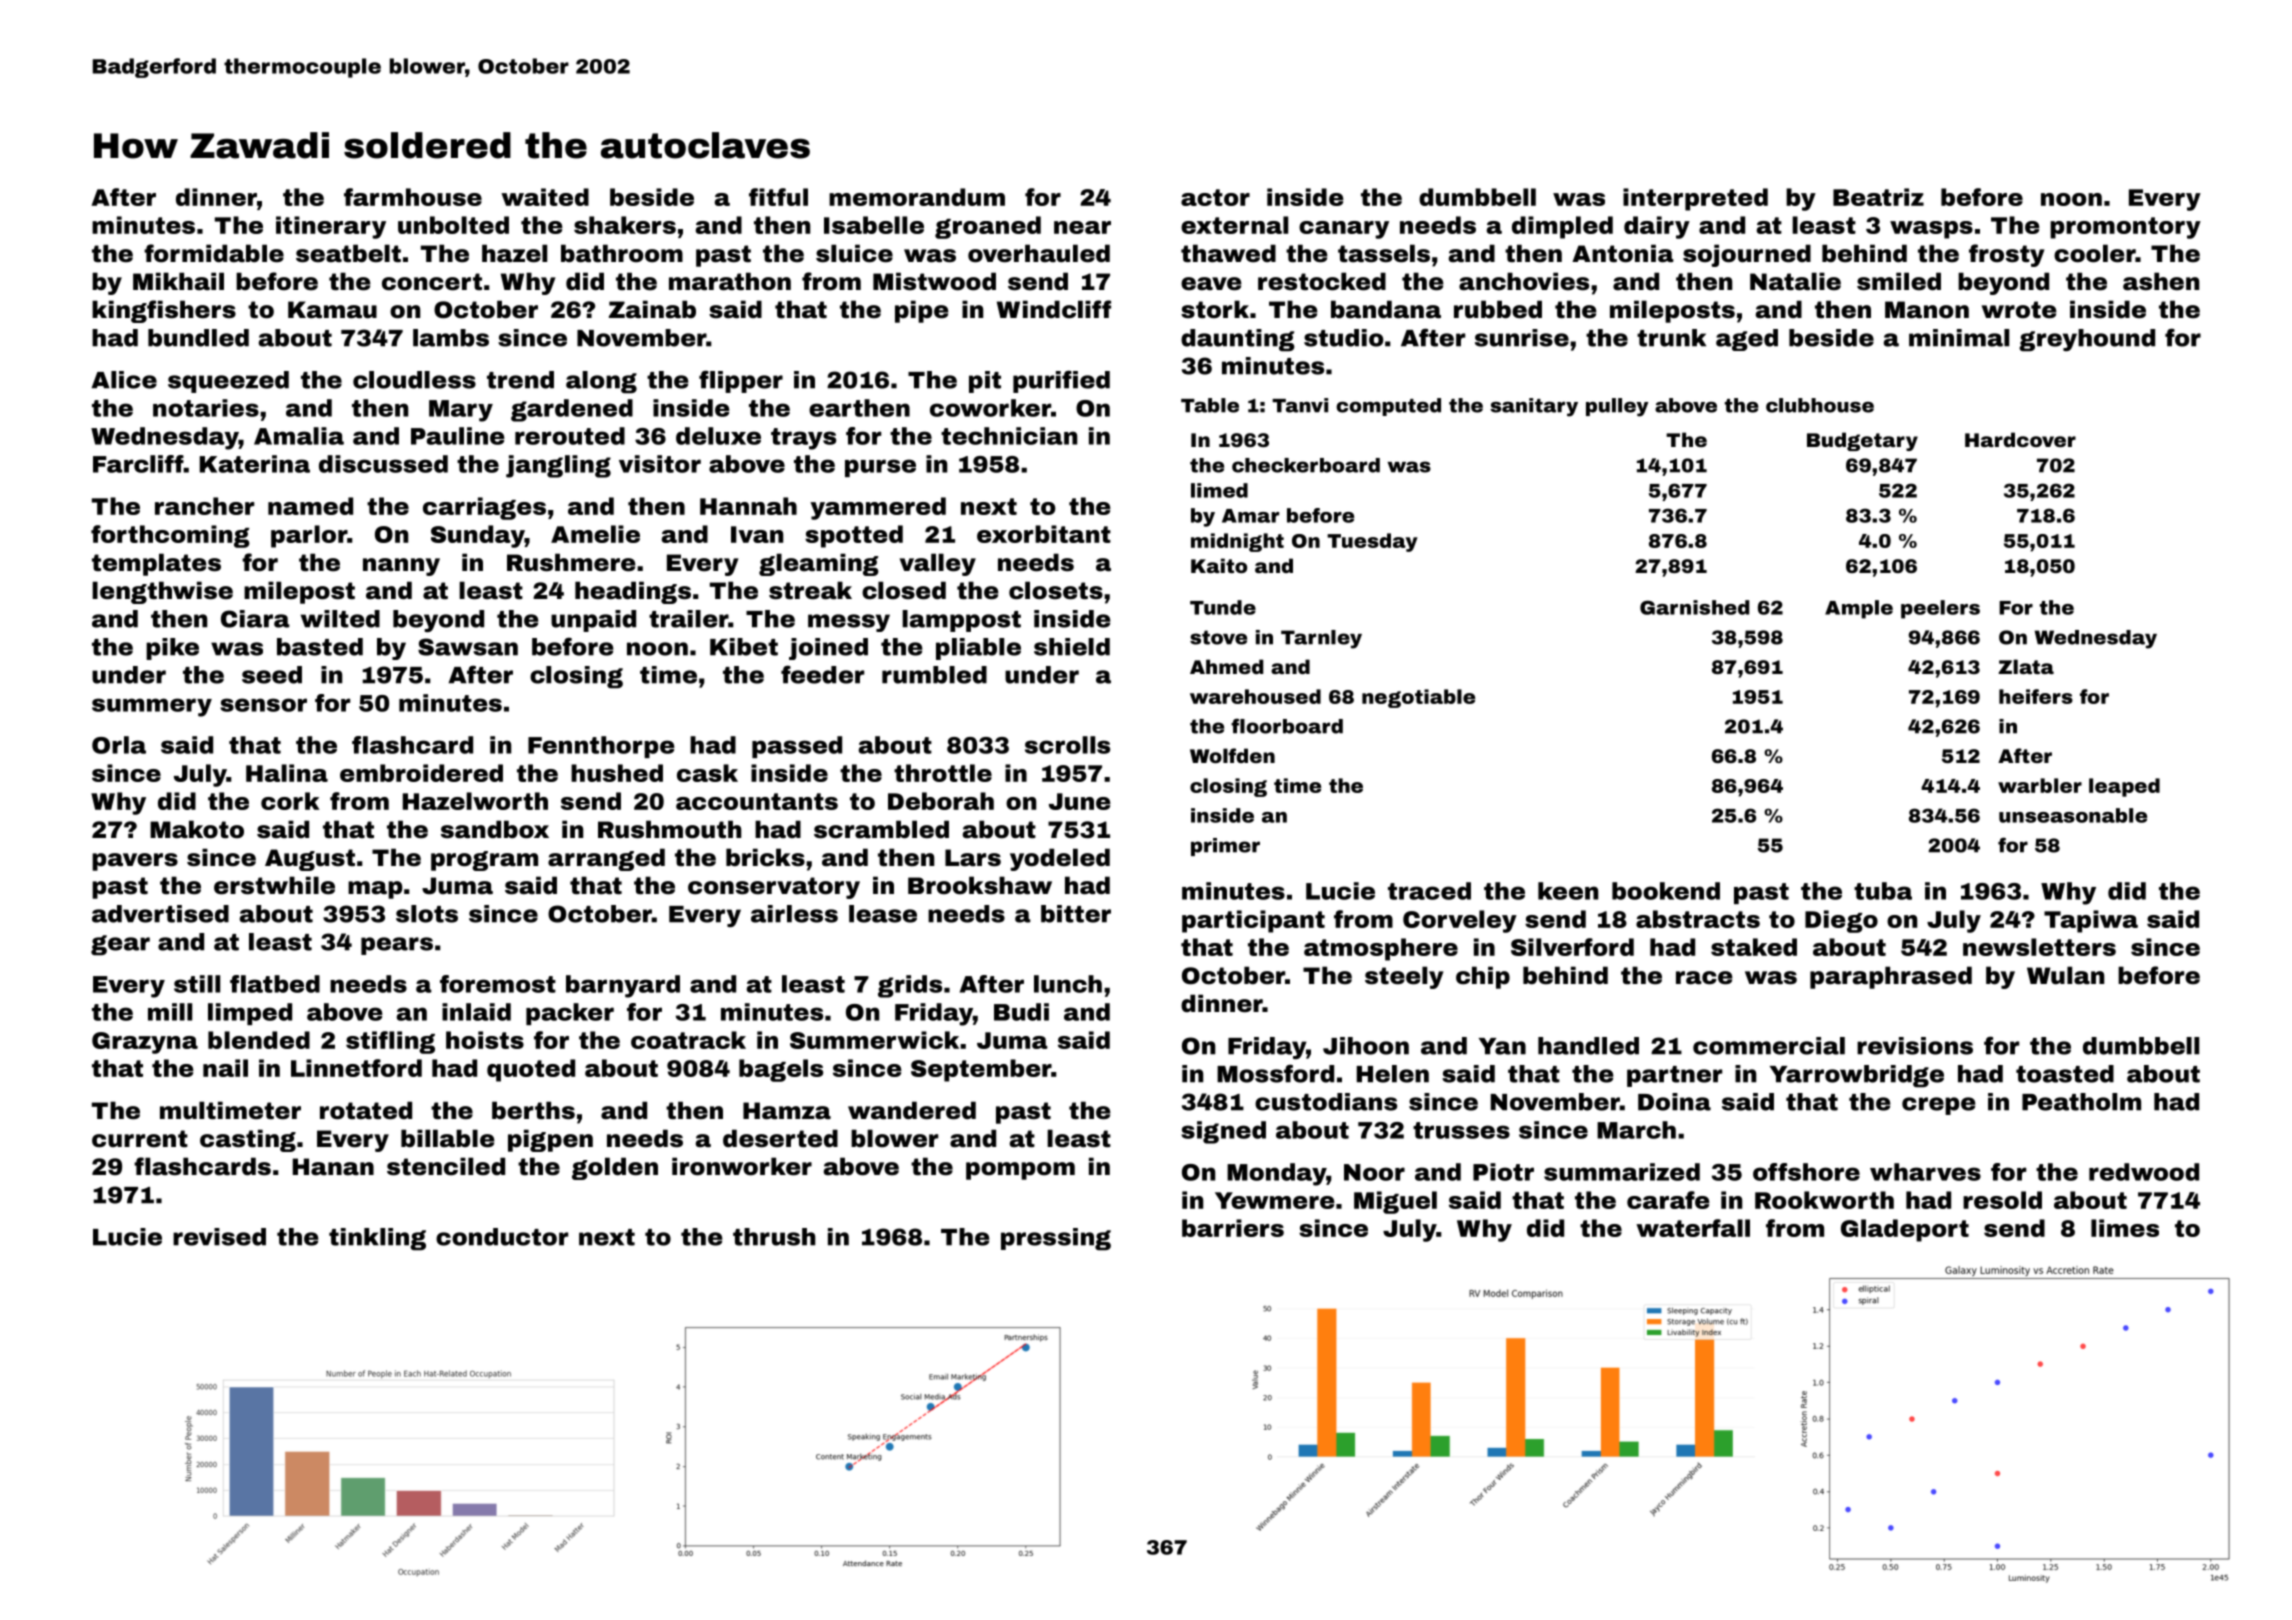 The width and height of the page is (2292, 1620). Describe the element at coordinates (1300, 405) in the page. I see `Tanvi` at that location.
